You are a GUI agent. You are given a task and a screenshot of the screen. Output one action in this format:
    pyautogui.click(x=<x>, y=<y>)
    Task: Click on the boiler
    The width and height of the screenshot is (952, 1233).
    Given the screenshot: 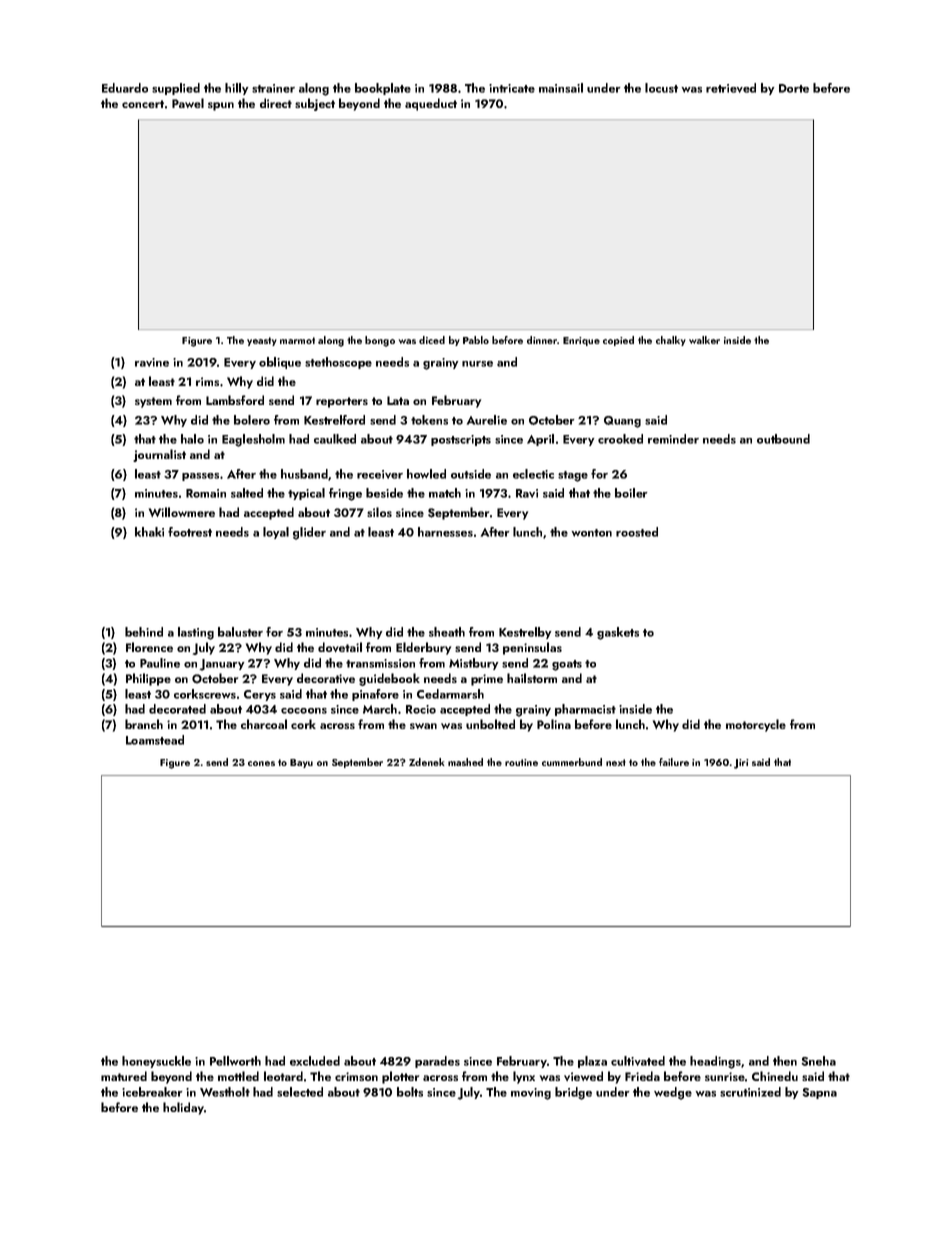 What is the action you would take?
    pyautogui.click(x=631, y=493)
